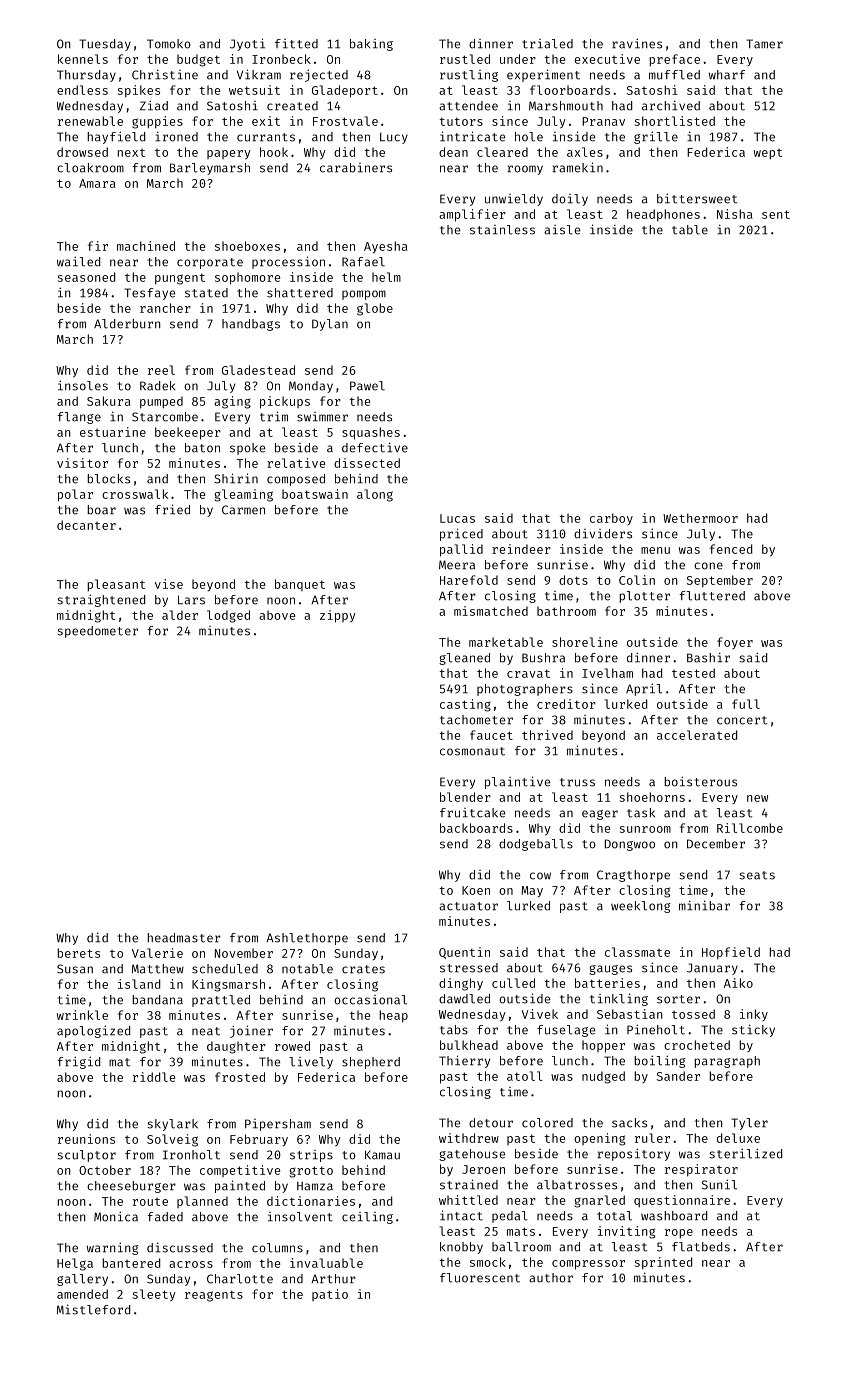 Image resolution: width=849 pixels, height=1400 pixels. I want to click on November, so click(244, 953).
